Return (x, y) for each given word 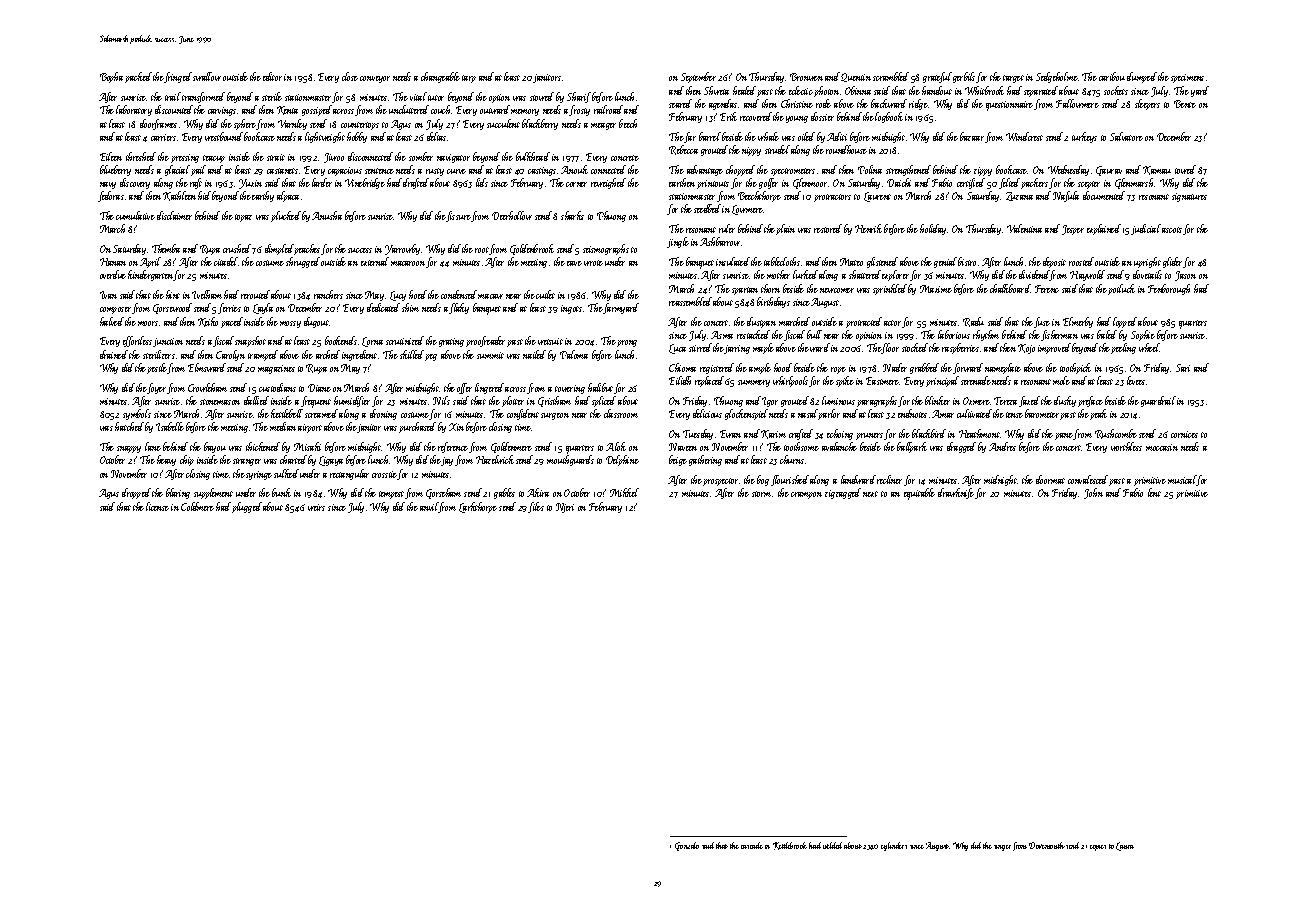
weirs (316, 507)
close (350, 76)
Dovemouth (1047, 845)
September (698, 77)
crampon (806, 495)
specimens (1187, 78)
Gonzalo (687, 846)
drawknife (956, 493)
